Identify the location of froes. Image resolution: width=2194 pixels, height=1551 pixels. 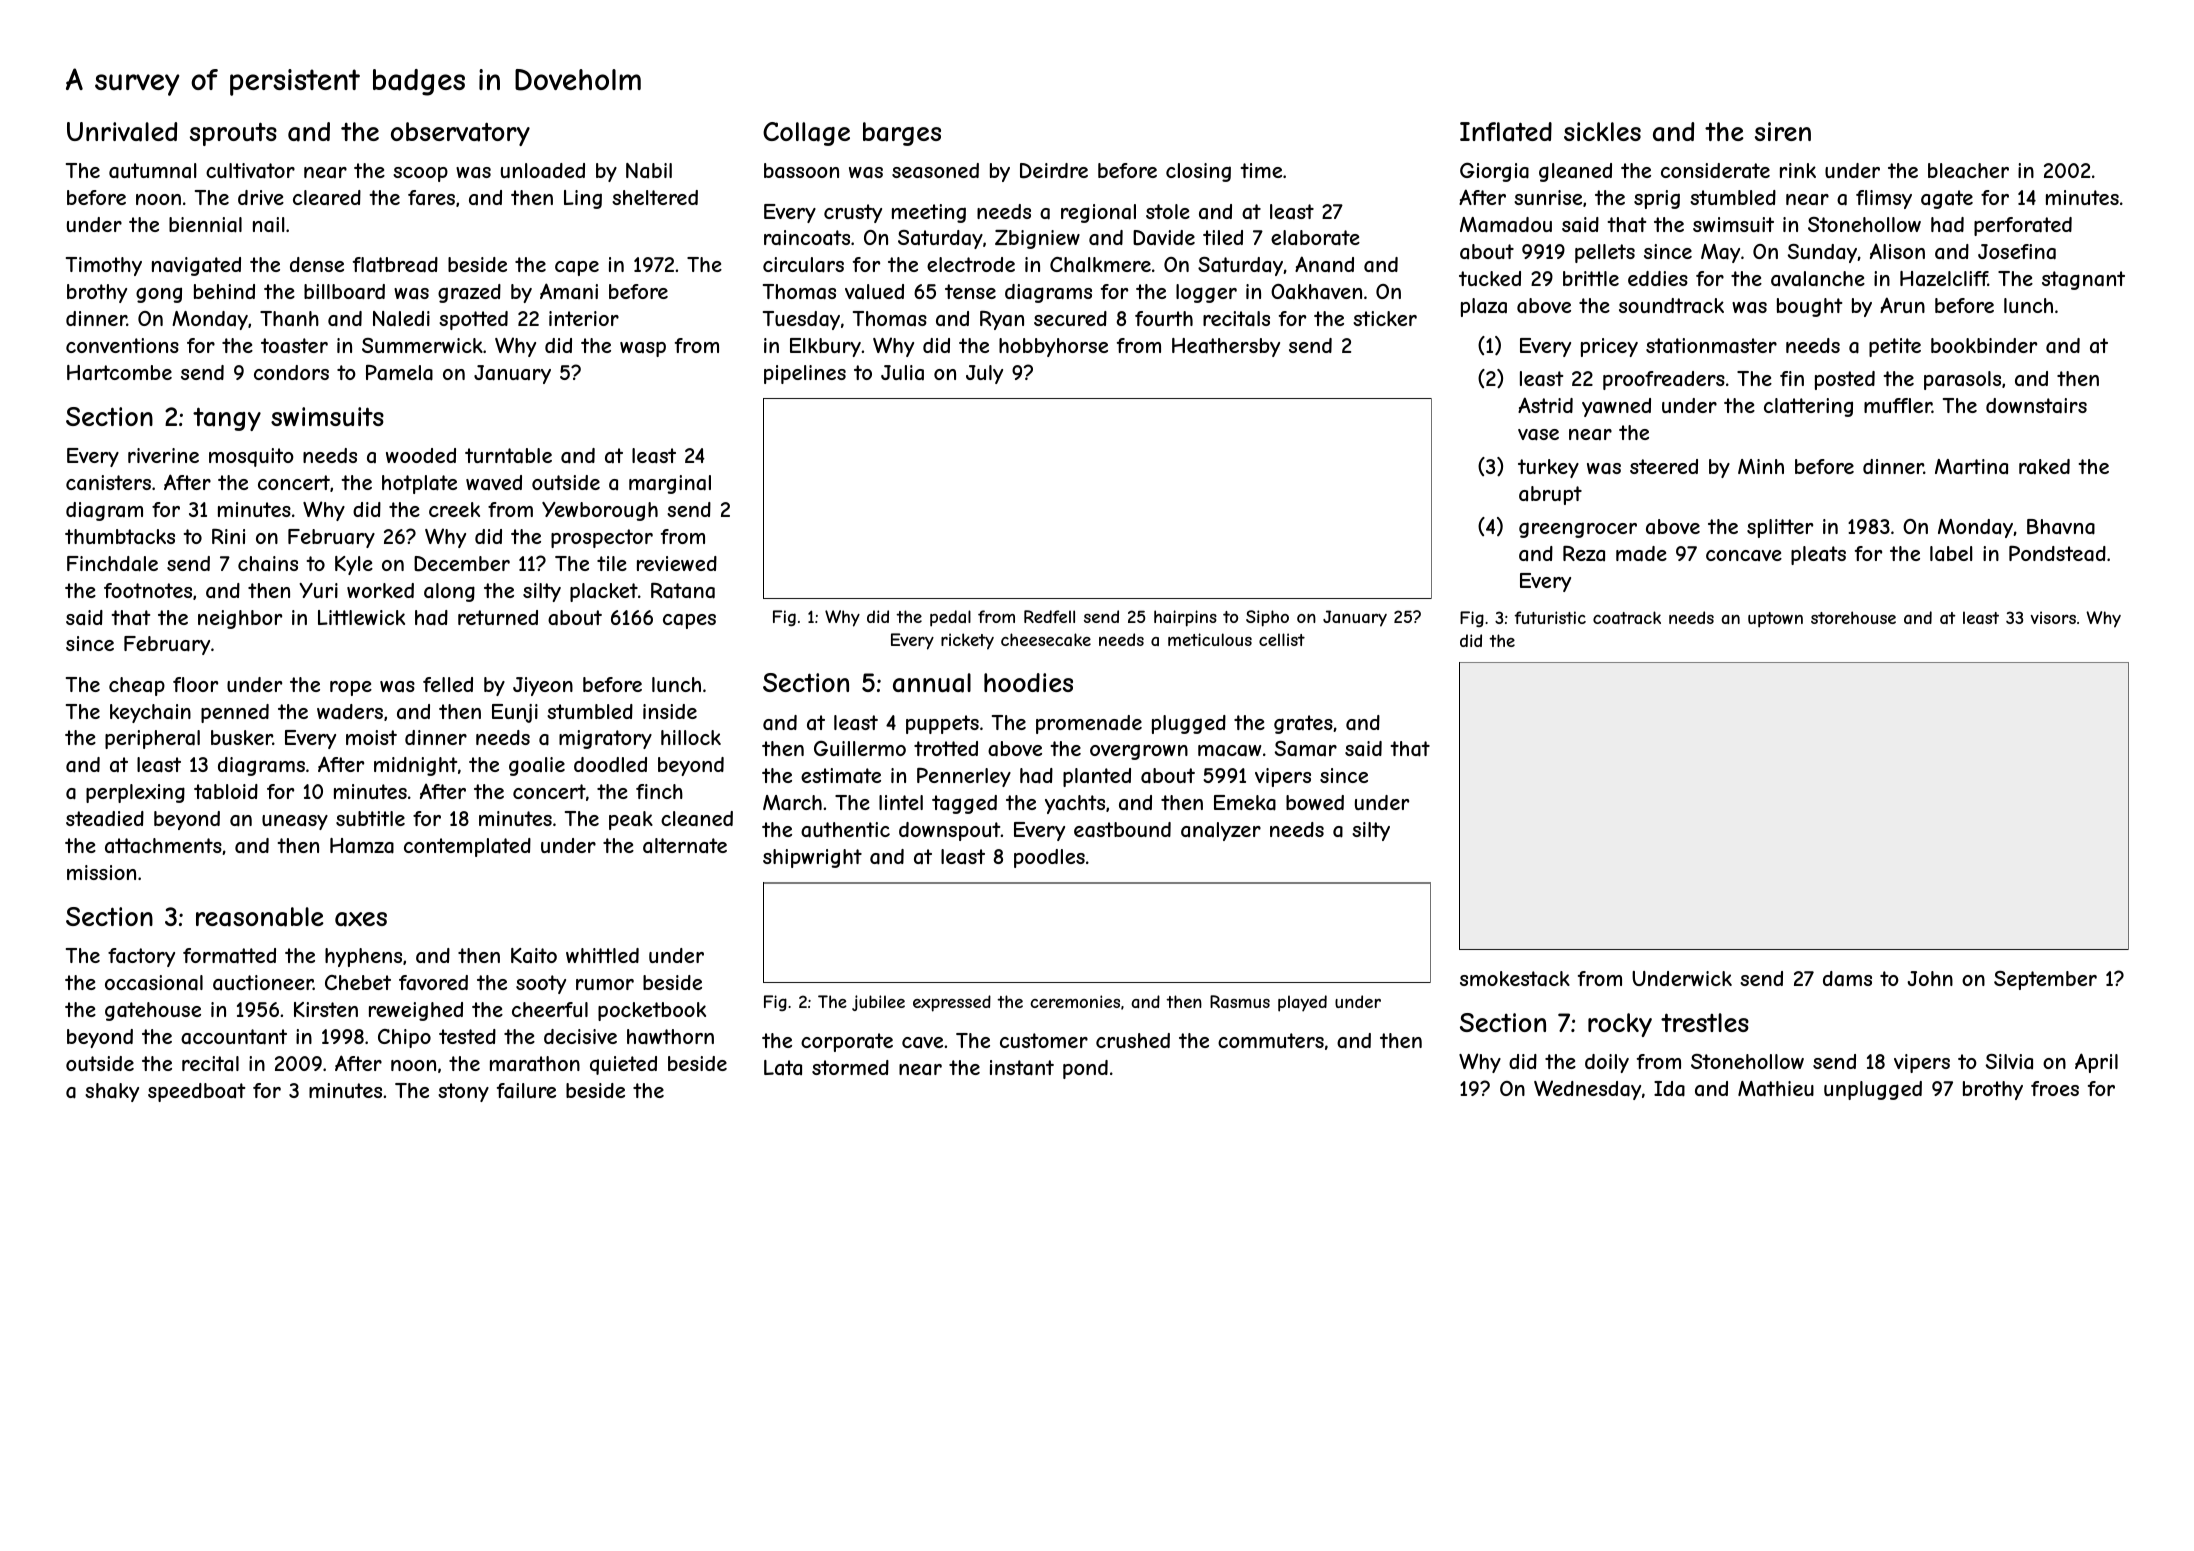
(2055, 1088).
